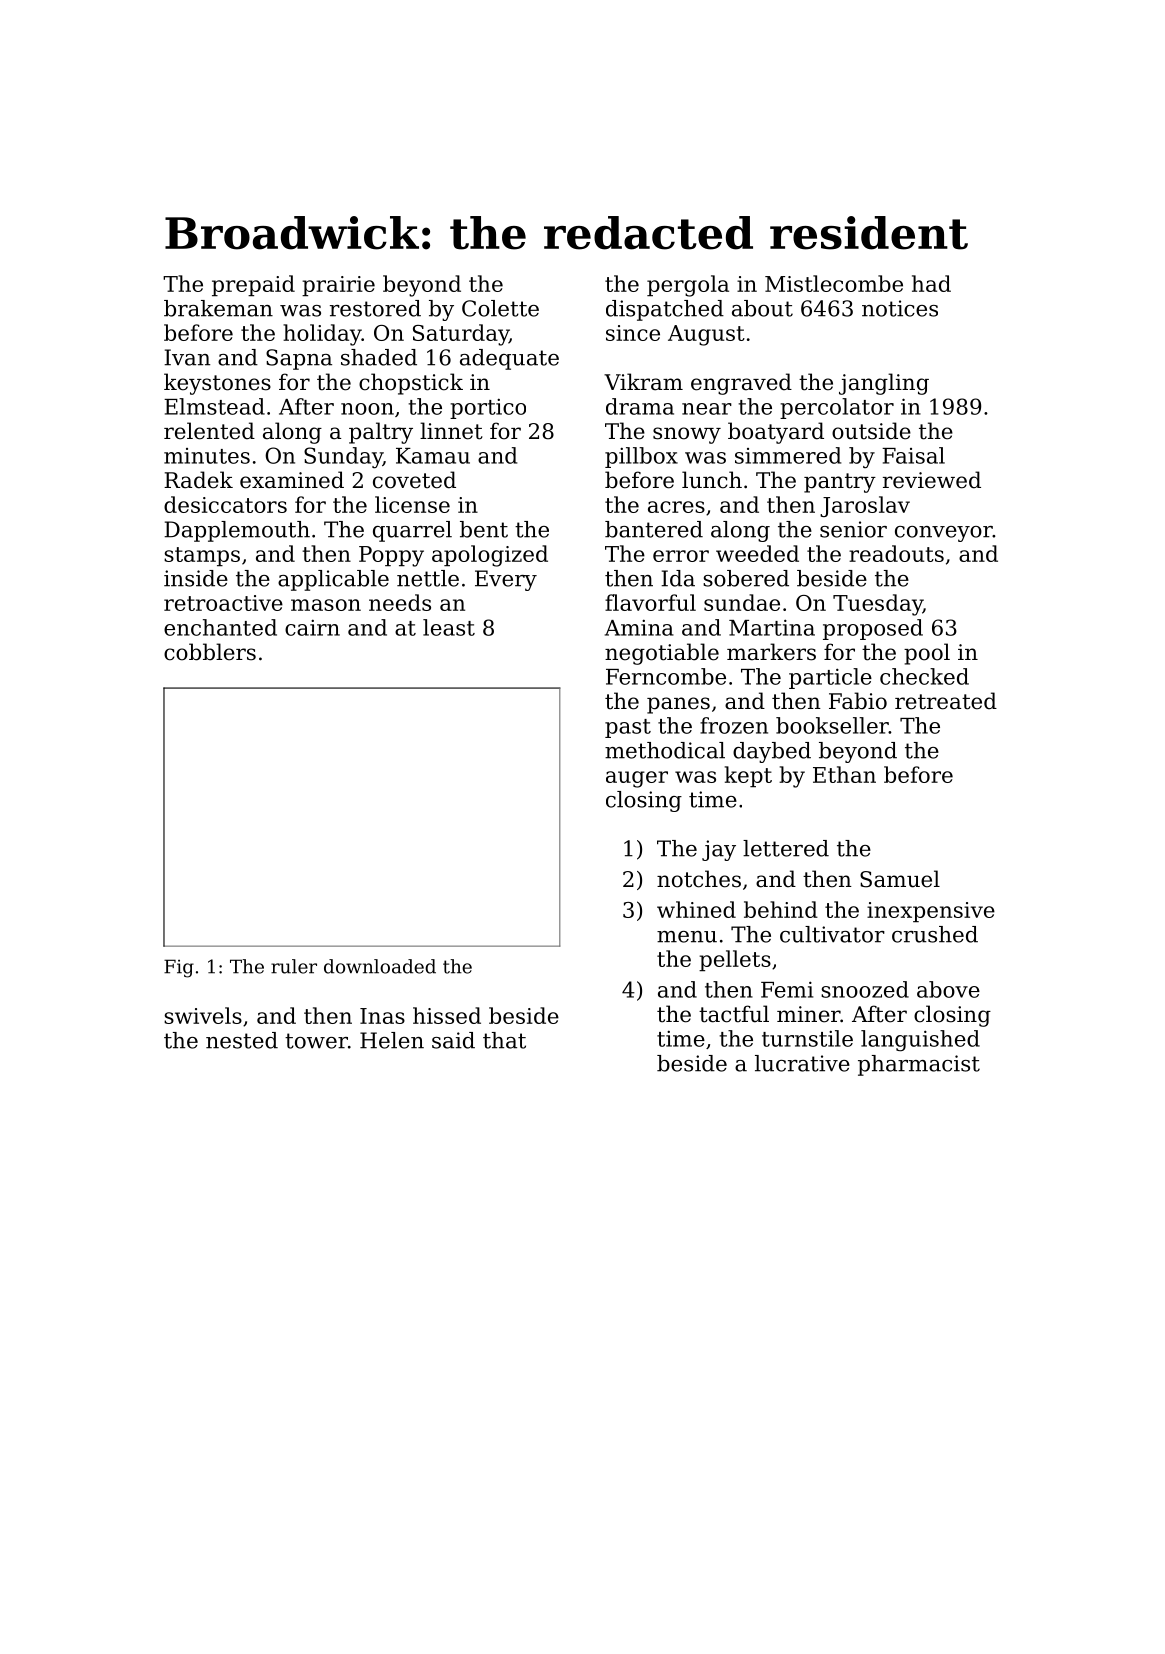 Image resolution: width=1165 pixels, height=1654 pixels. I want to click on notices, so click(900, 308).
